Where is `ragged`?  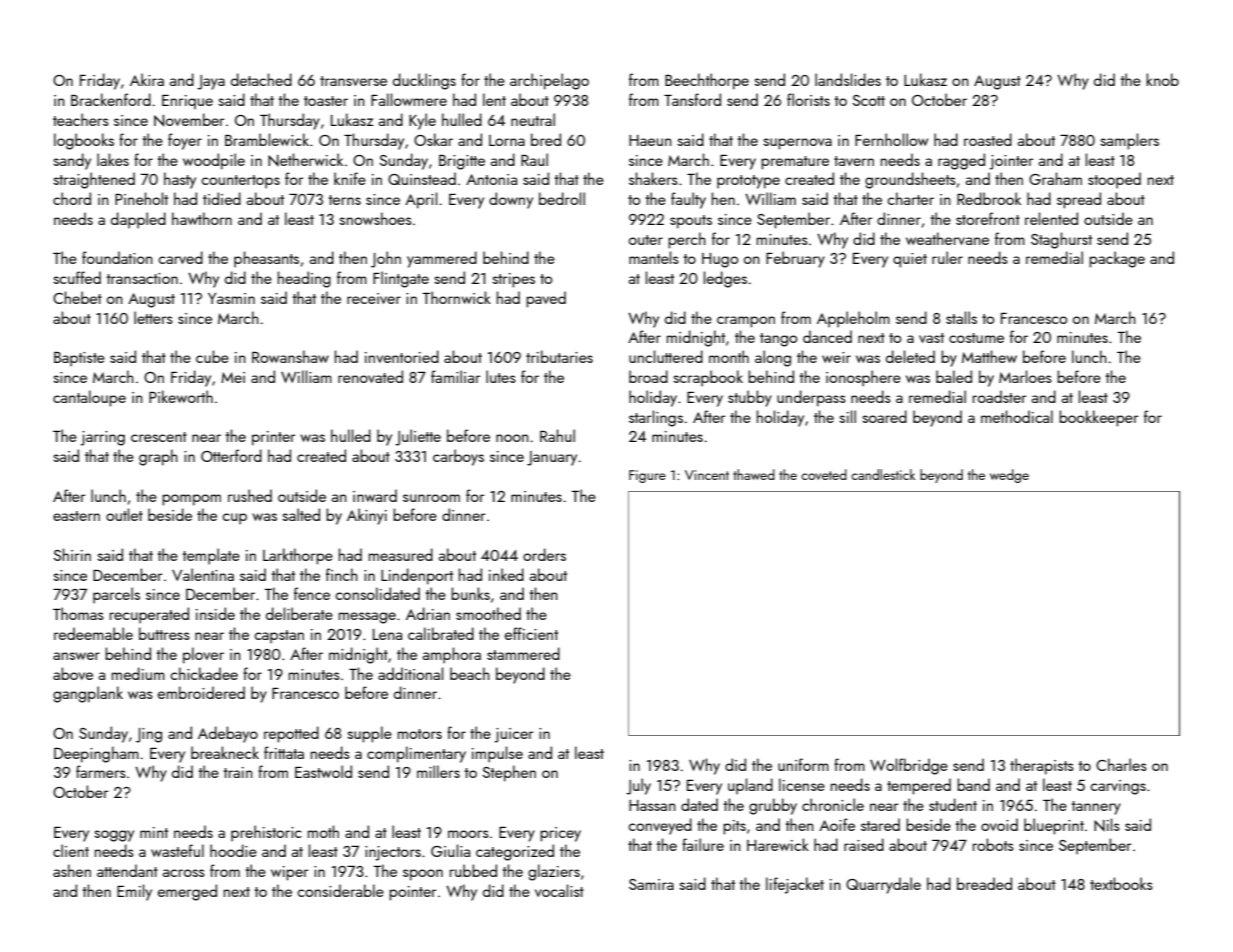
ragged is located at coordinates (961, 161).
